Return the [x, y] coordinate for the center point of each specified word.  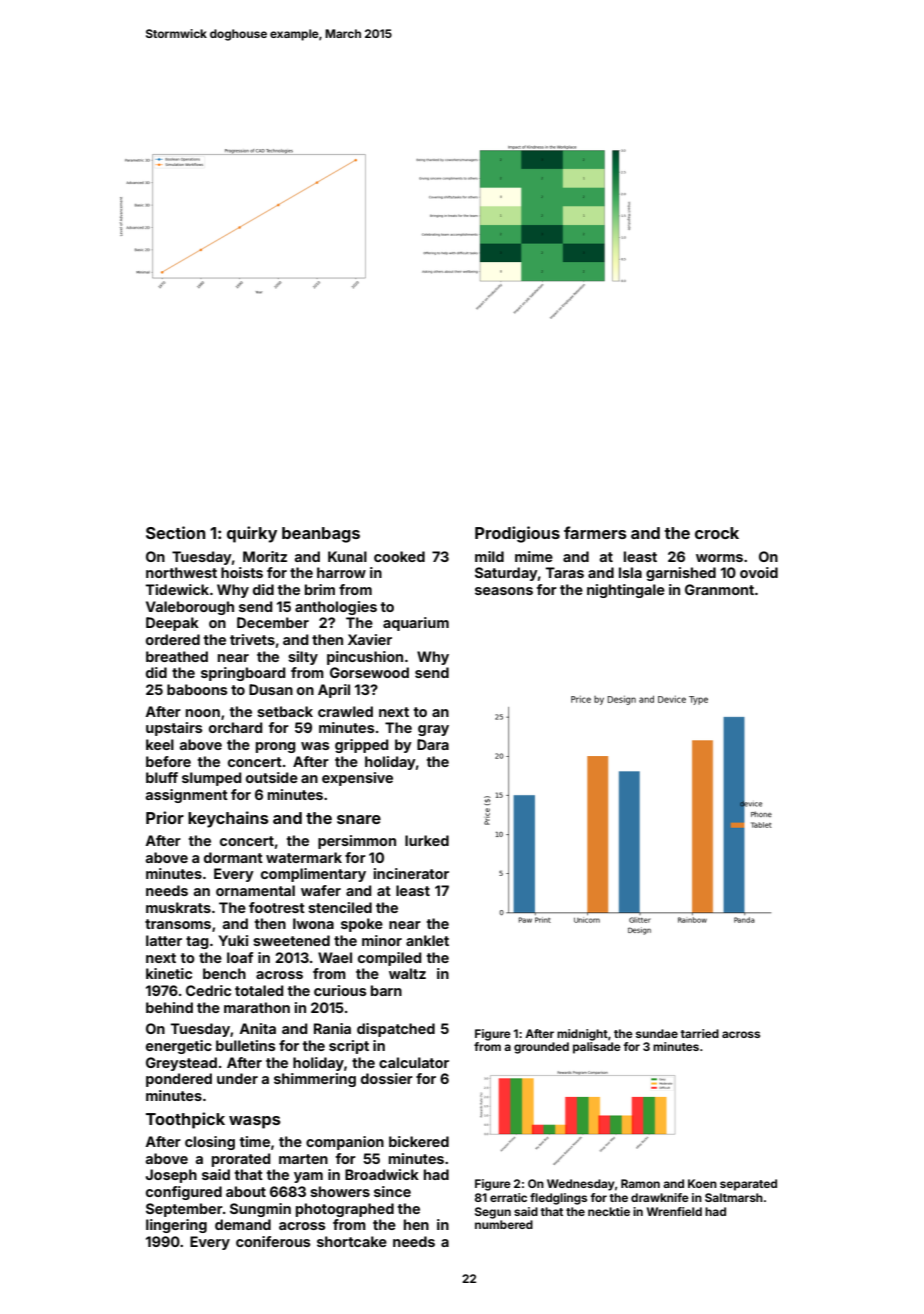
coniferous [273, 1241]
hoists [242, 572]
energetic [179, 1047]
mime [534, 556]
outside [272, 777]
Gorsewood [369, 672]
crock [717, 533]
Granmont [719, 589]
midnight [582, 1035]
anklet [427, 940]
